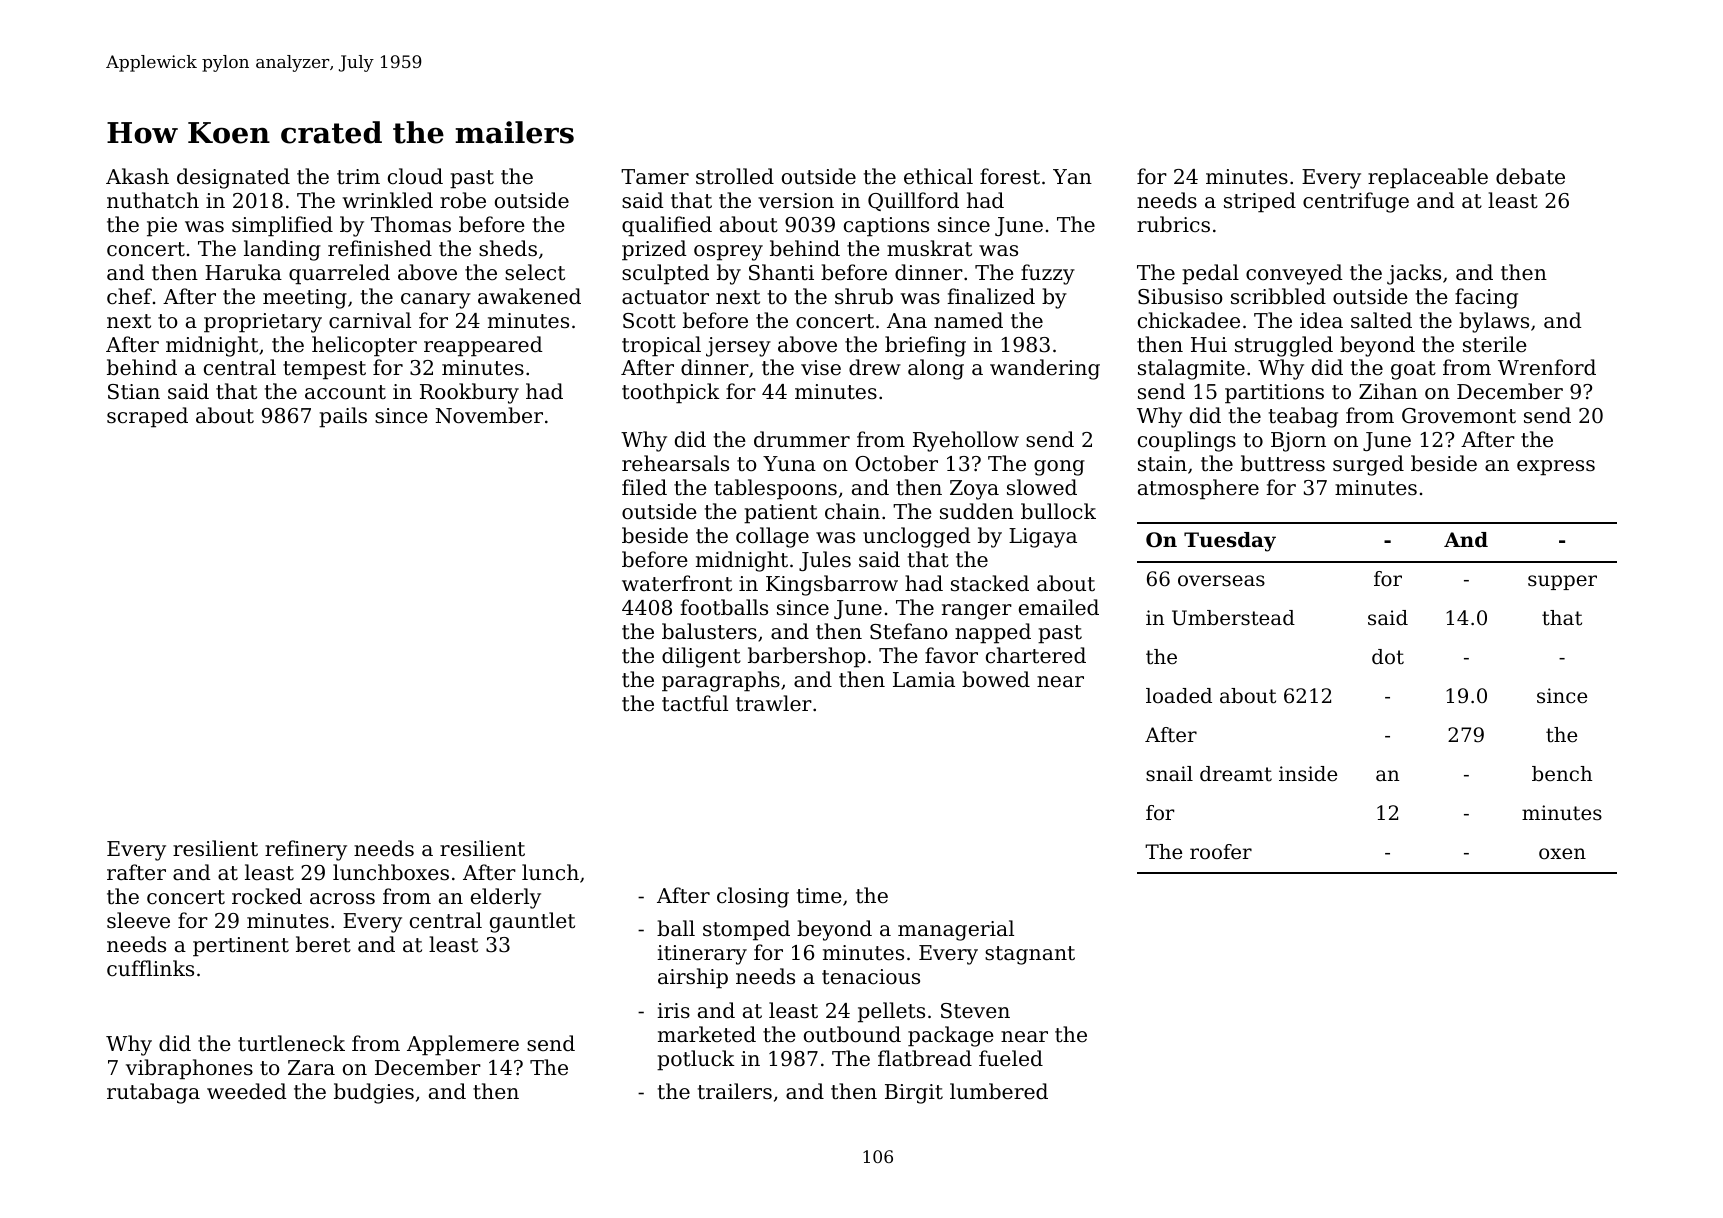  I want to click on supper, so click(1562, 582).
